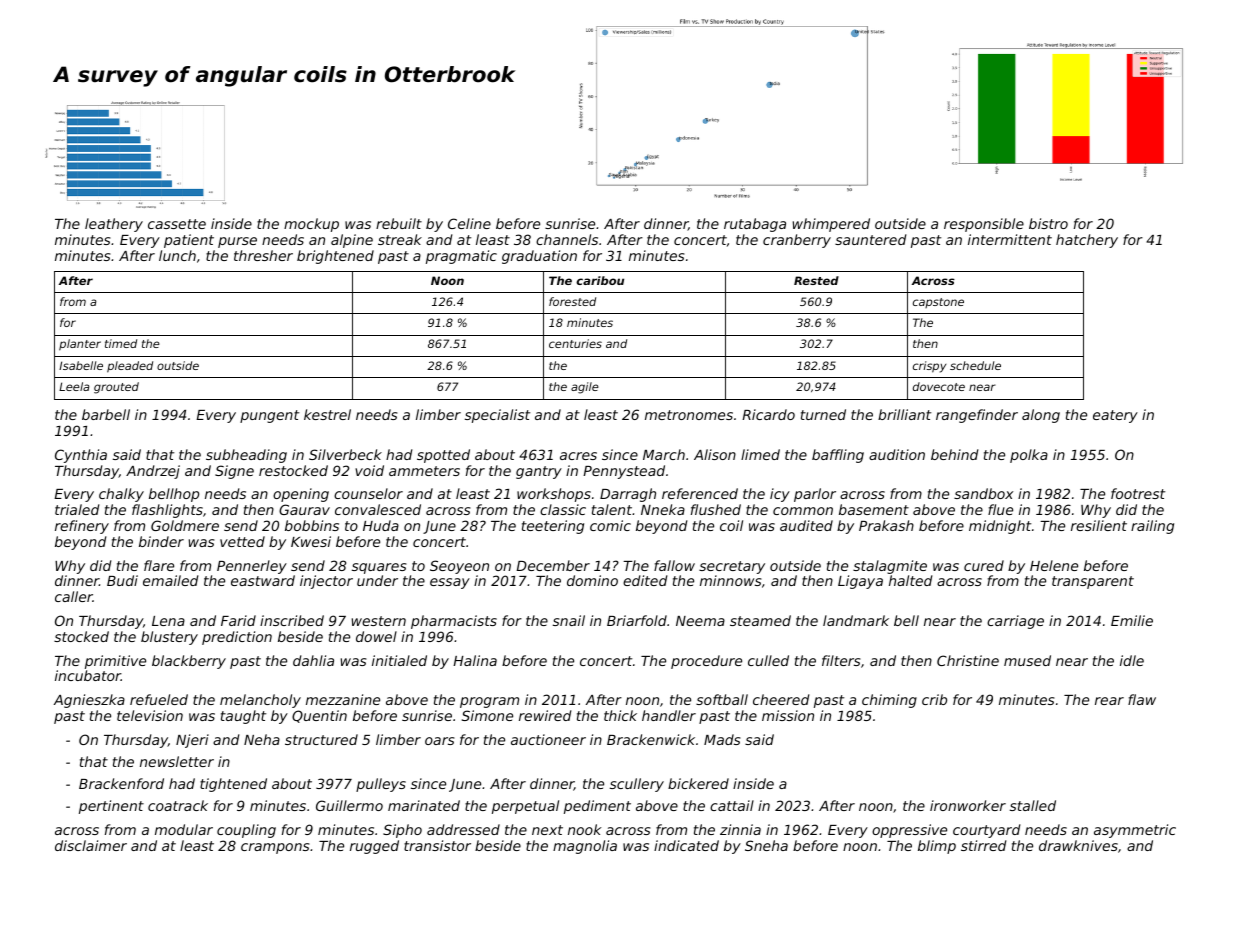  I want to click on hatchery, so click(1087, 241).
